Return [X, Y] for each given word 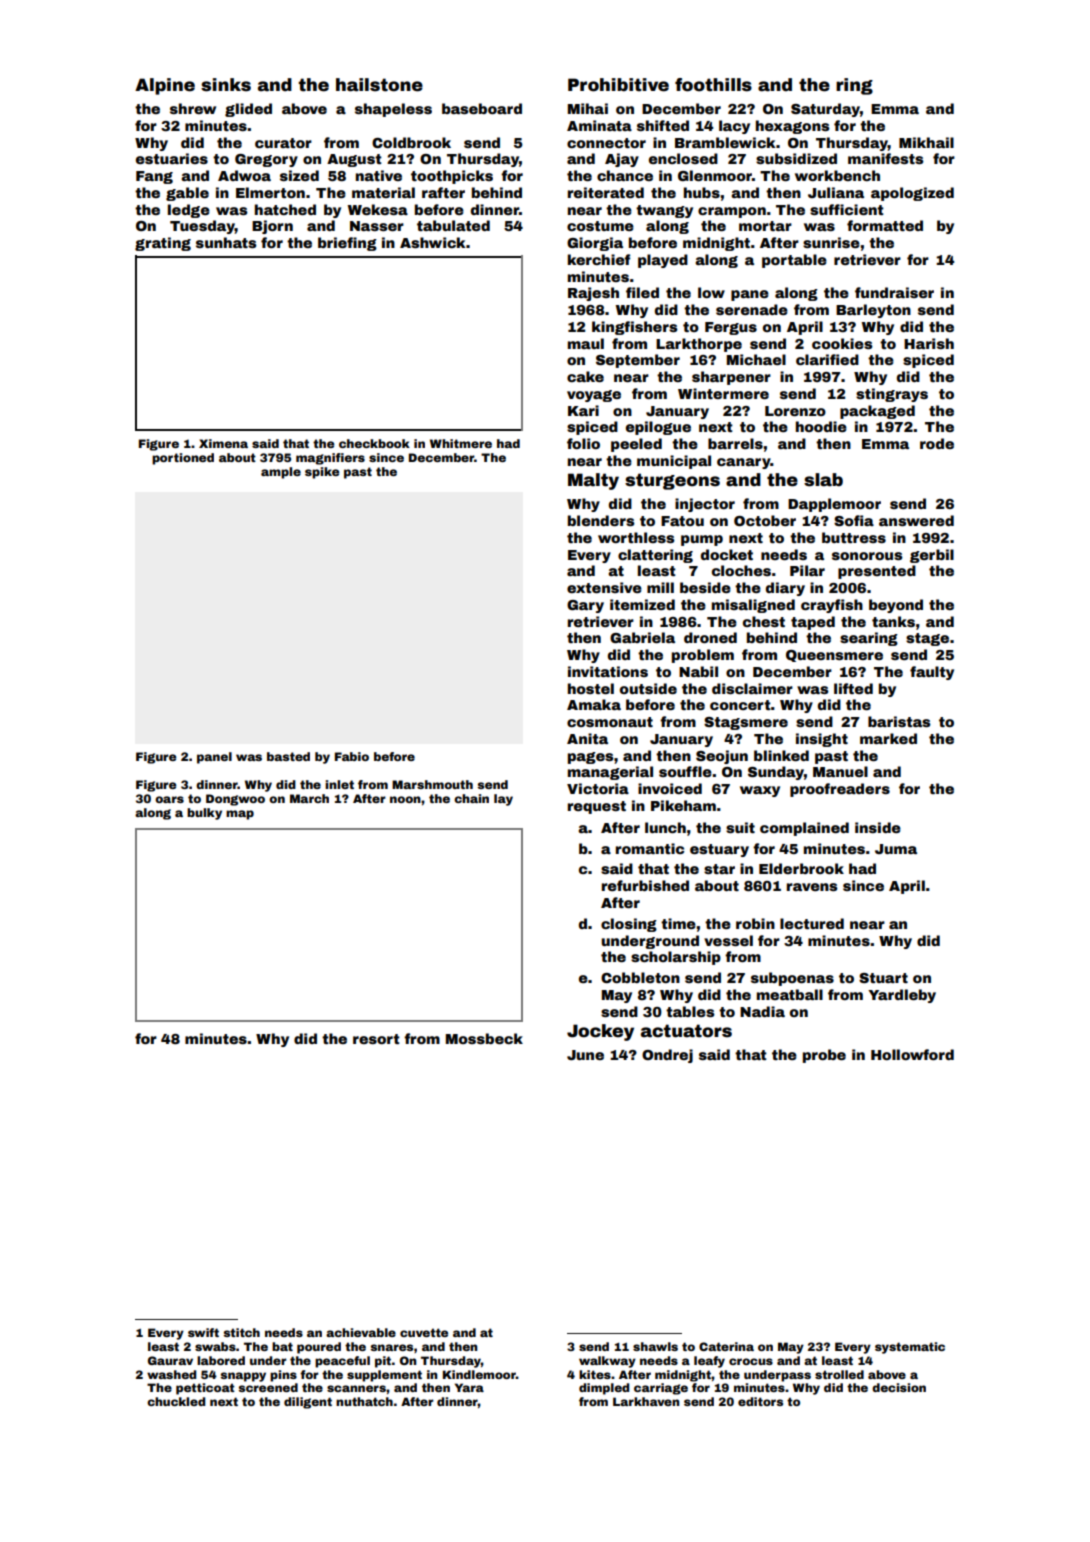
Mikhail [926, 142]
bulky [204, 814]
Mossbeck [484, 1038]
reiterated [606, 192]
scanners [356, 1388]
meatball [790, 994]
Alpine [165, 86]
